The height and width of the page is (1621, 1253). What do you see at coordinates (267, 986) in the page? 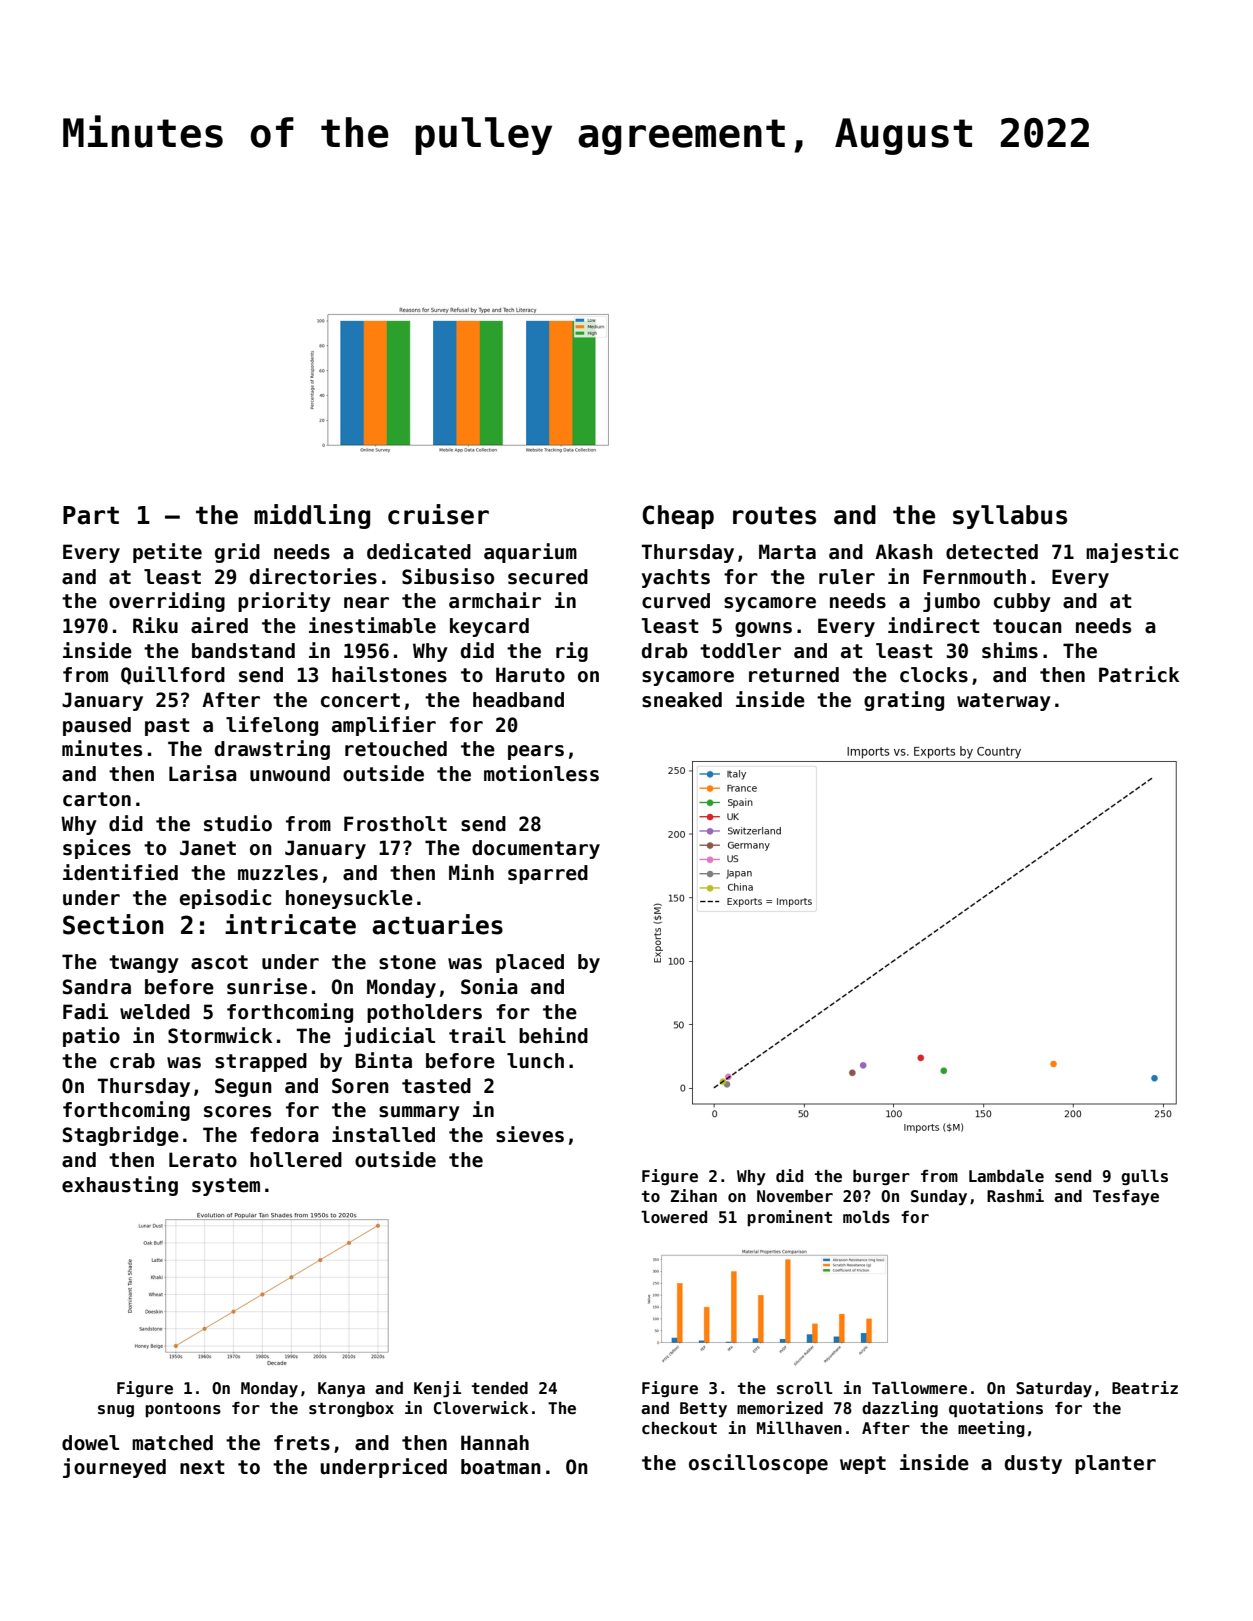
I see `sunrise` at bounding box center [267, 986].
